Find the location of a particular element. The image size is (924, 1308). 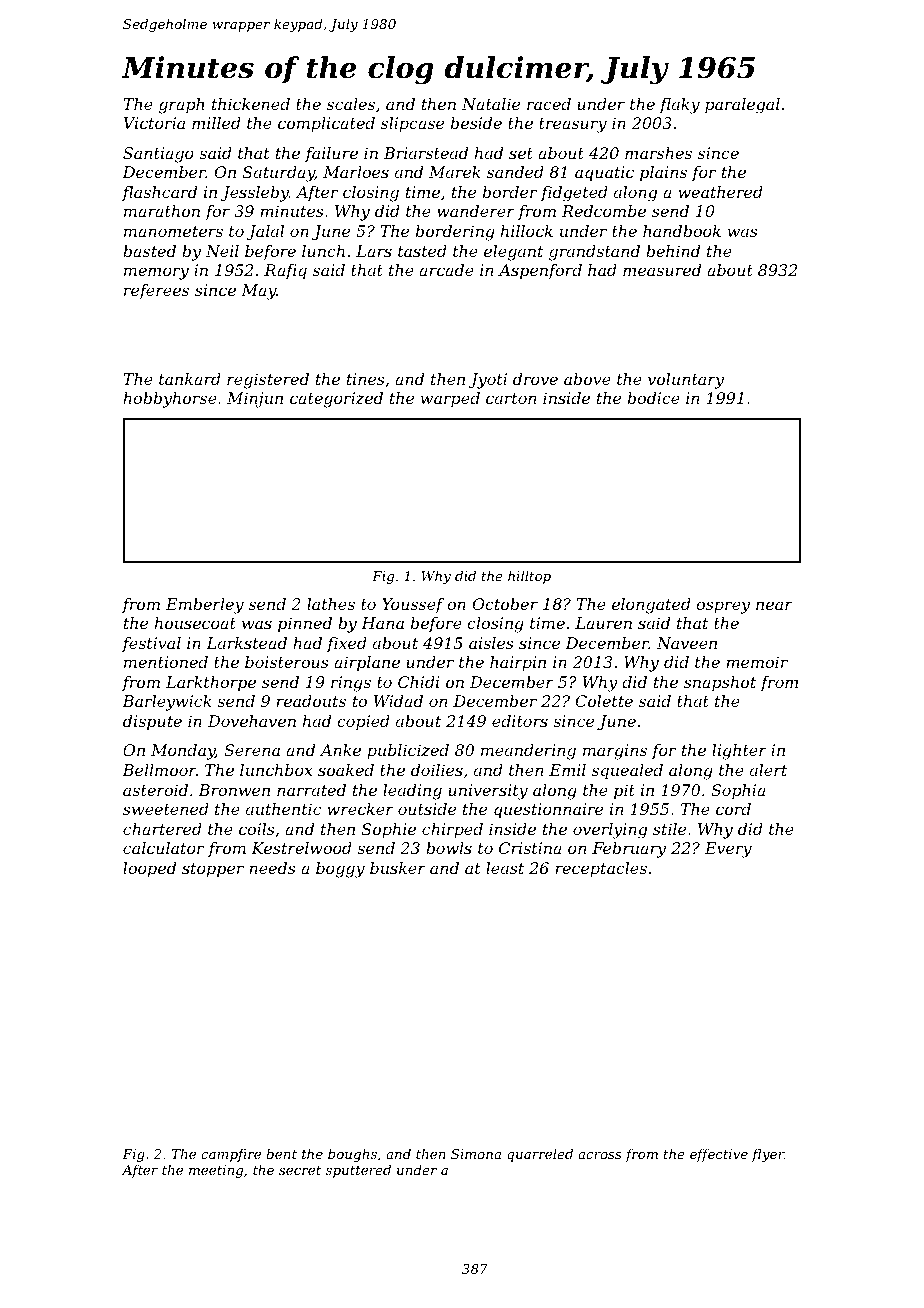

boggy is located at coordinates (340, 870).
